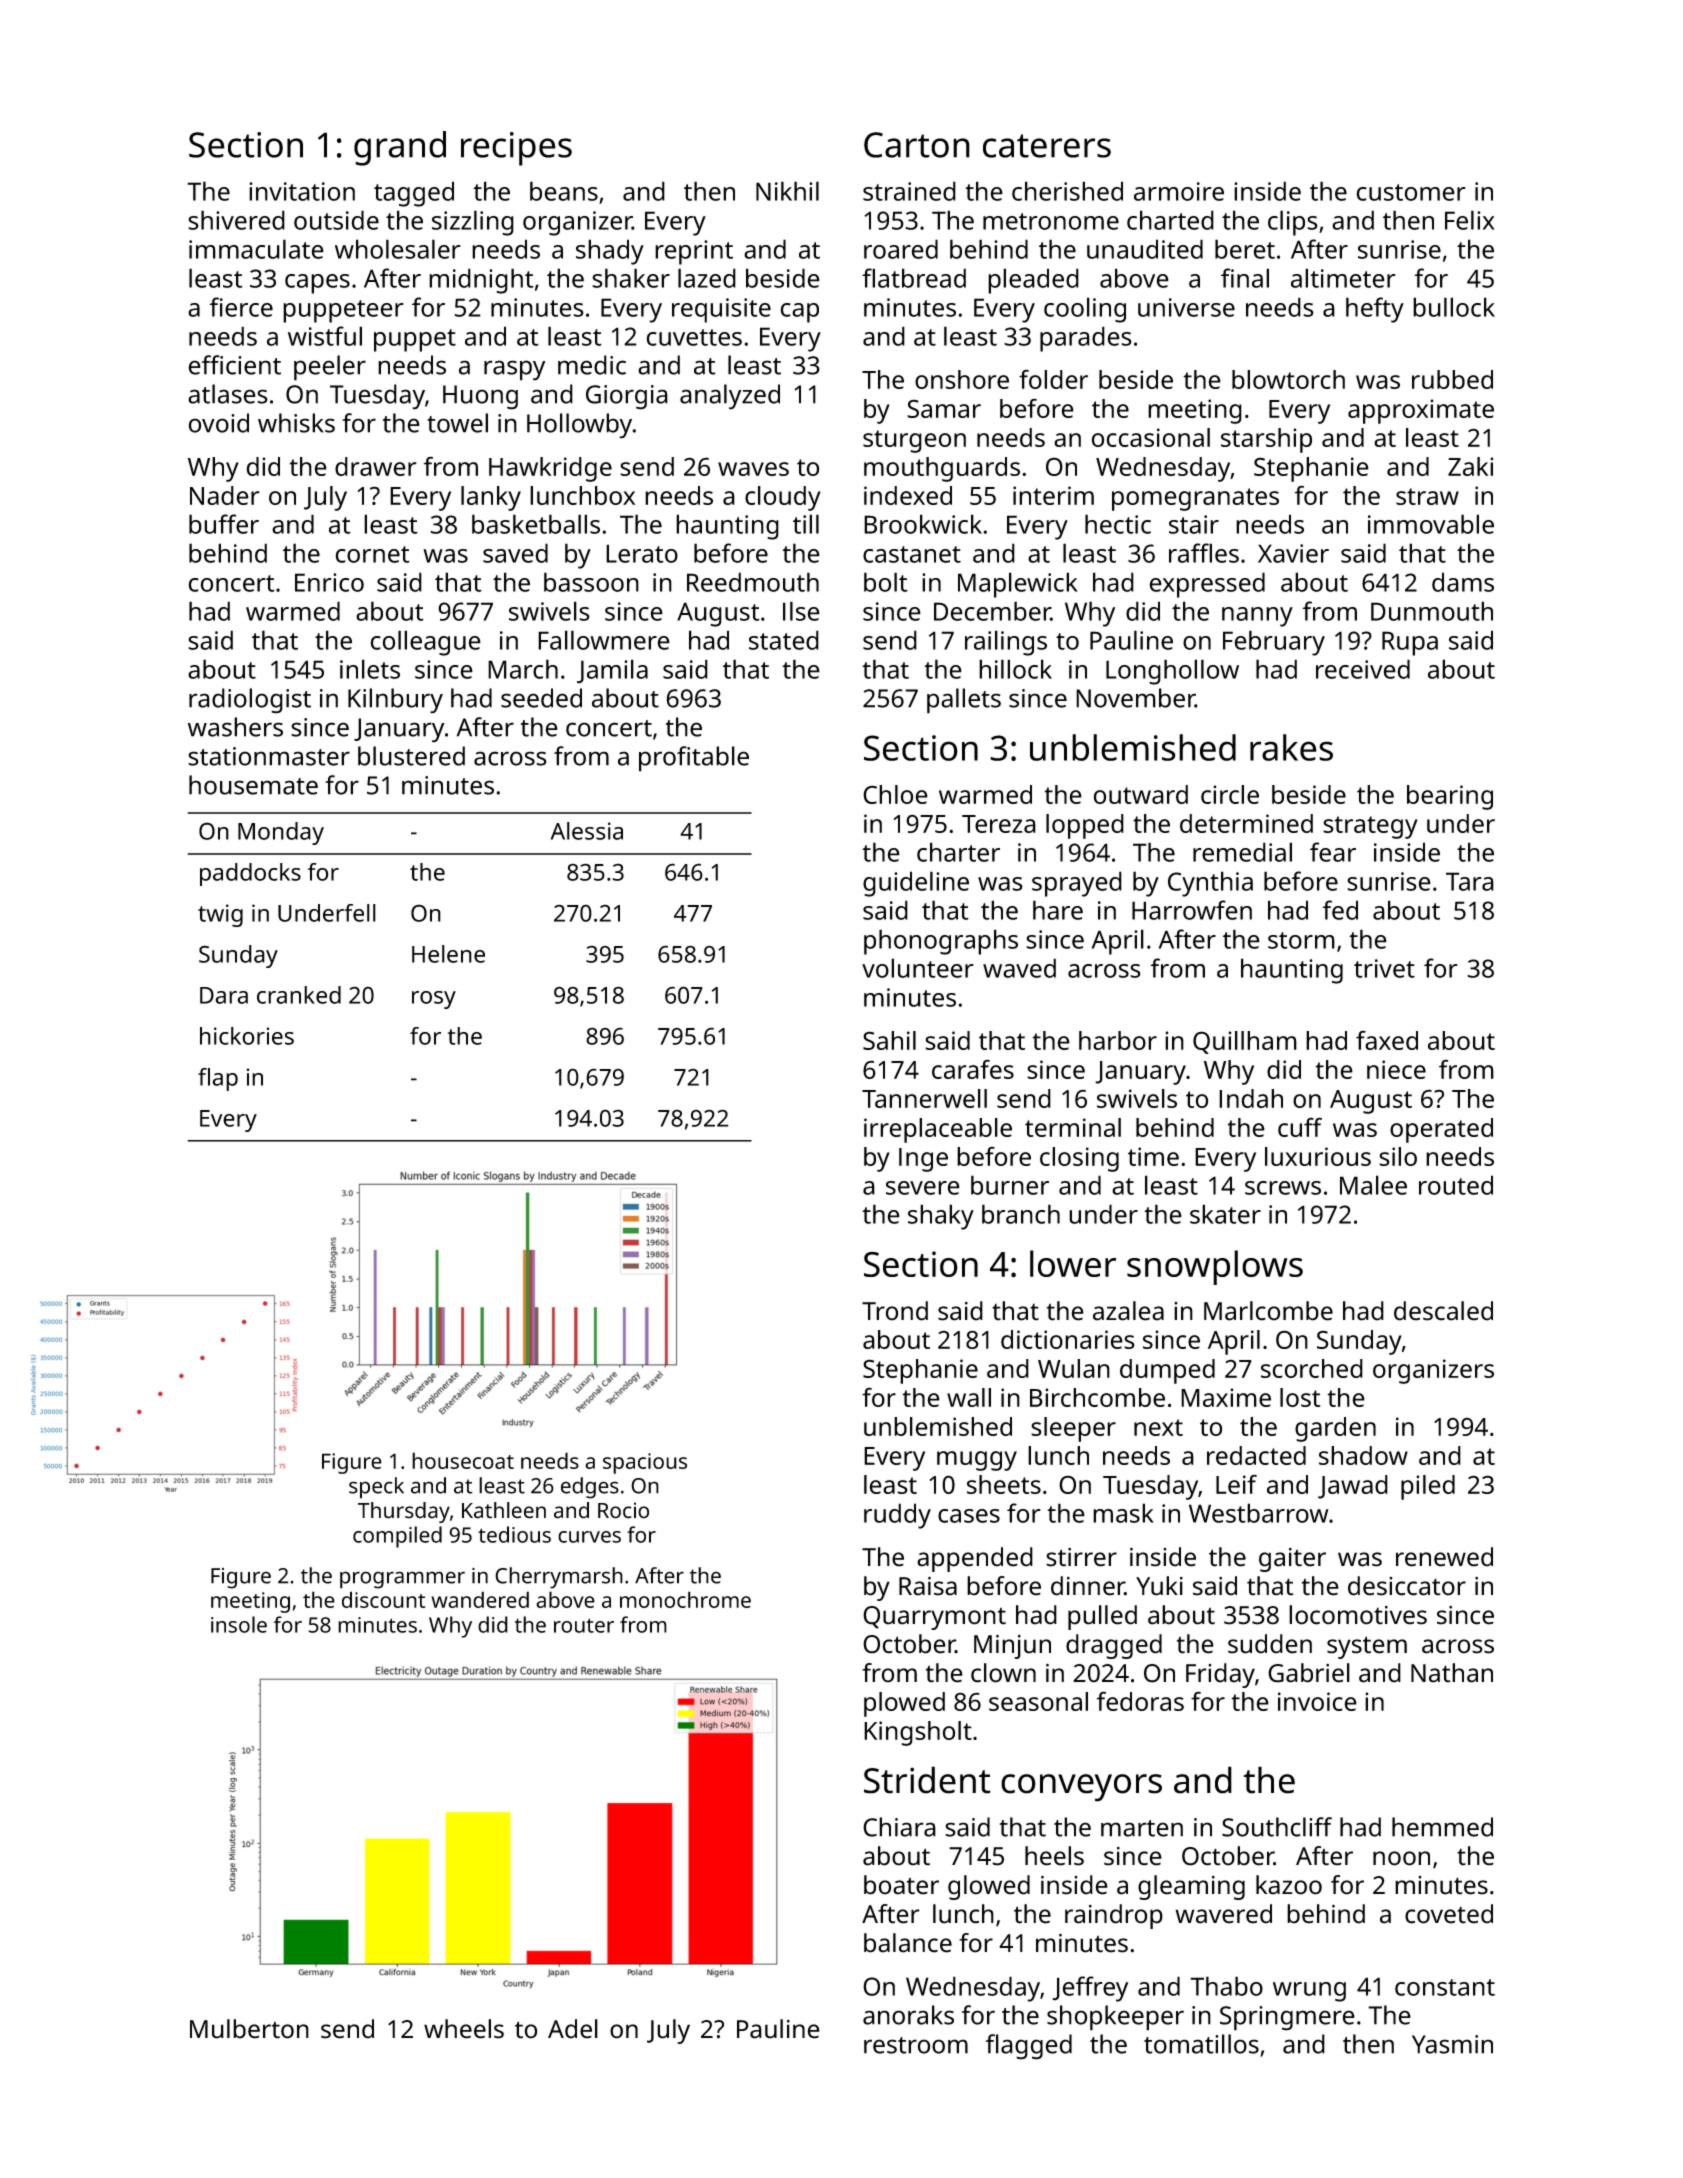 The width and height of the image is (1683, 2178). I want to click on Mulberton, so click(249, 2029).
